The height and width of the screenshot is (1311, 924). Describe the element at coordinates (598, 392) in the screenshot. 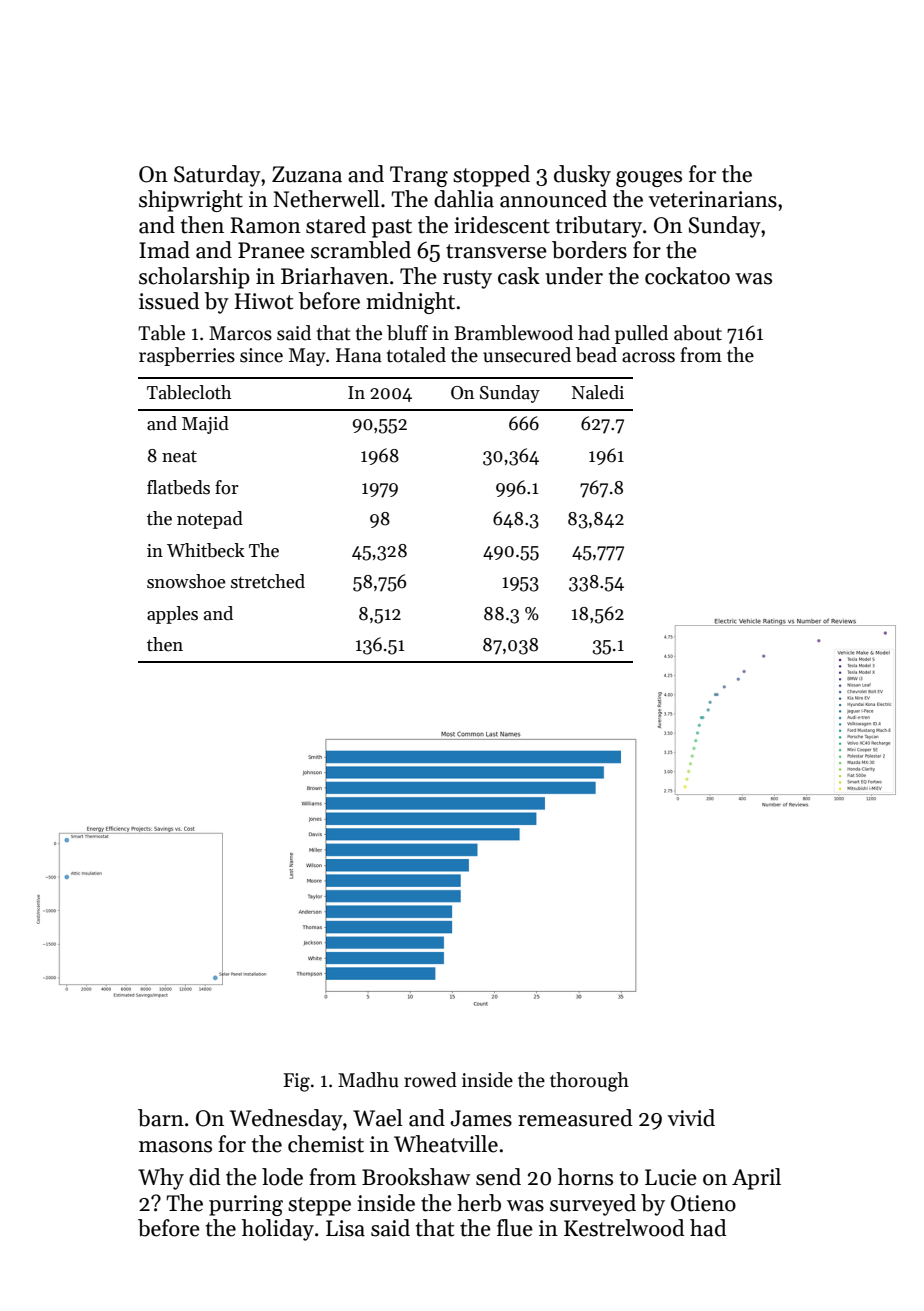

I see `Naledi` at that location.
